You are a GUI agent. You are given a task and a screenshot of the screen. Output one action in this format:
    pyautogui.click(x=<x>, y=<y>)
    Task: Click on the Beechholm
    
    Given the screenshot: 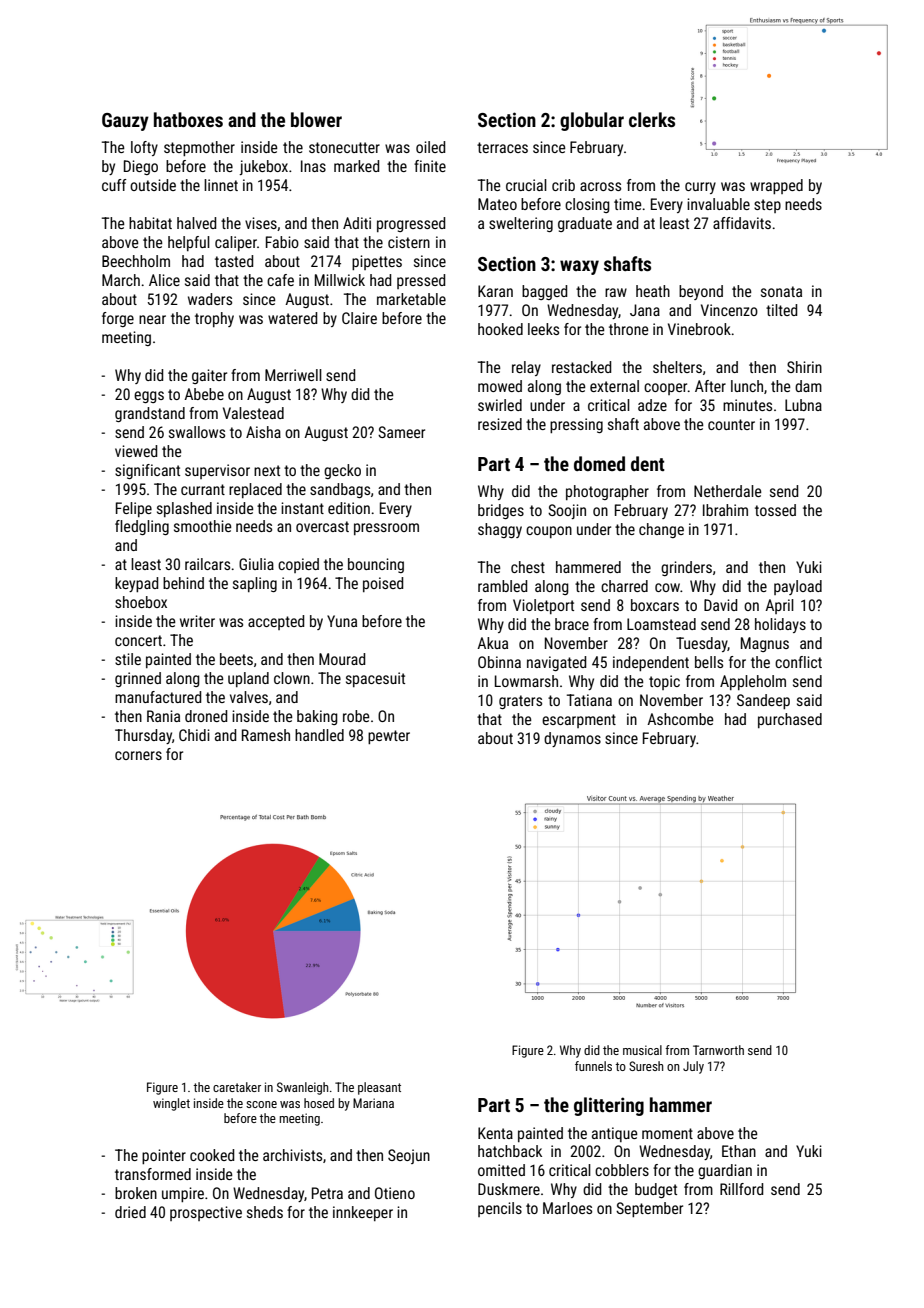 What is the action you would take?
    pyautogui.click(x=136, y=261)
